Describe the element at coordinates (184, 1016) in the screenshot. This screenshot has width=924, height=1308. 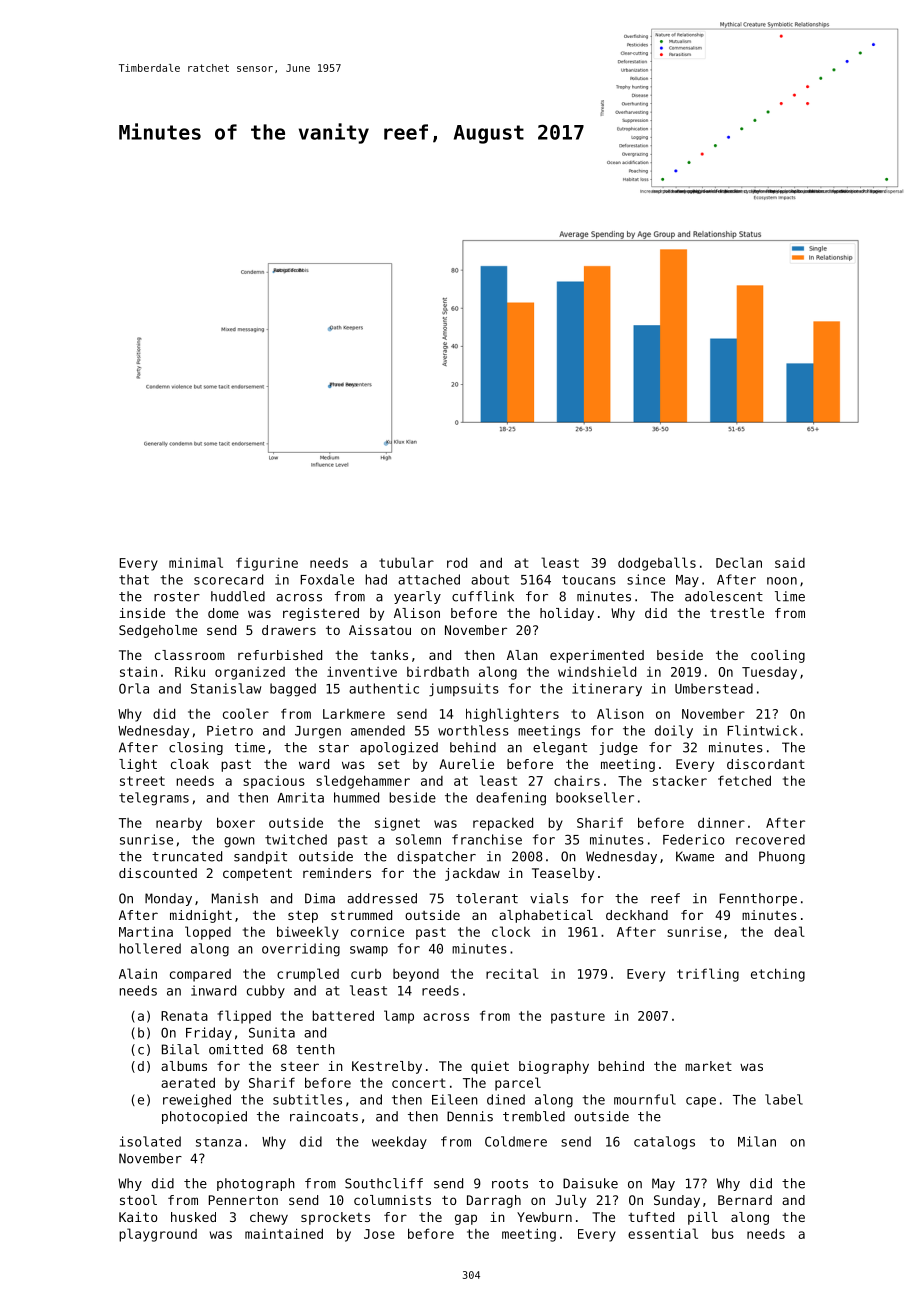
I see `Renata` at that location.
